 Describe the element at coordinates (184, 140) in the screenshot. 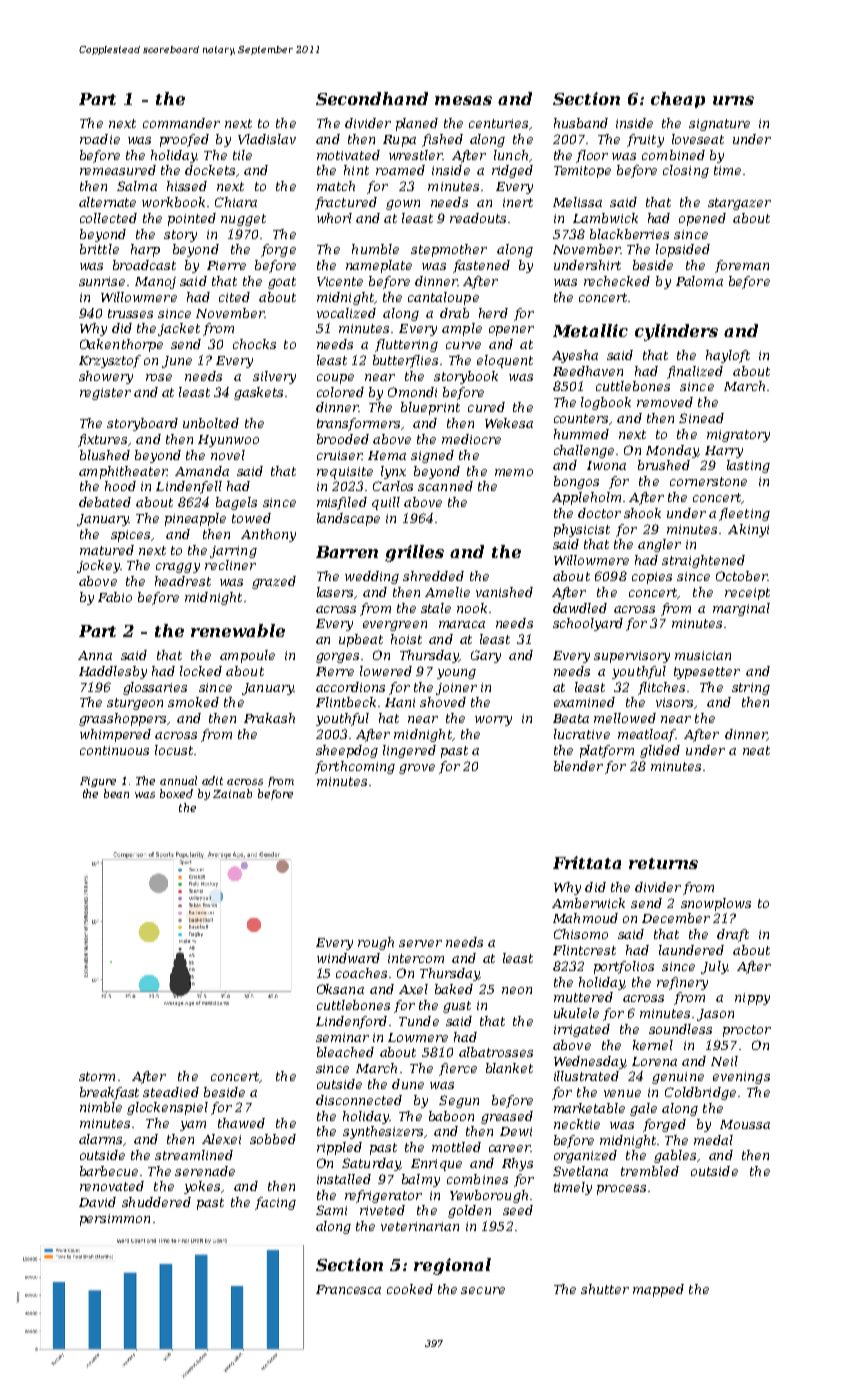

I see `proofed` at that location.
